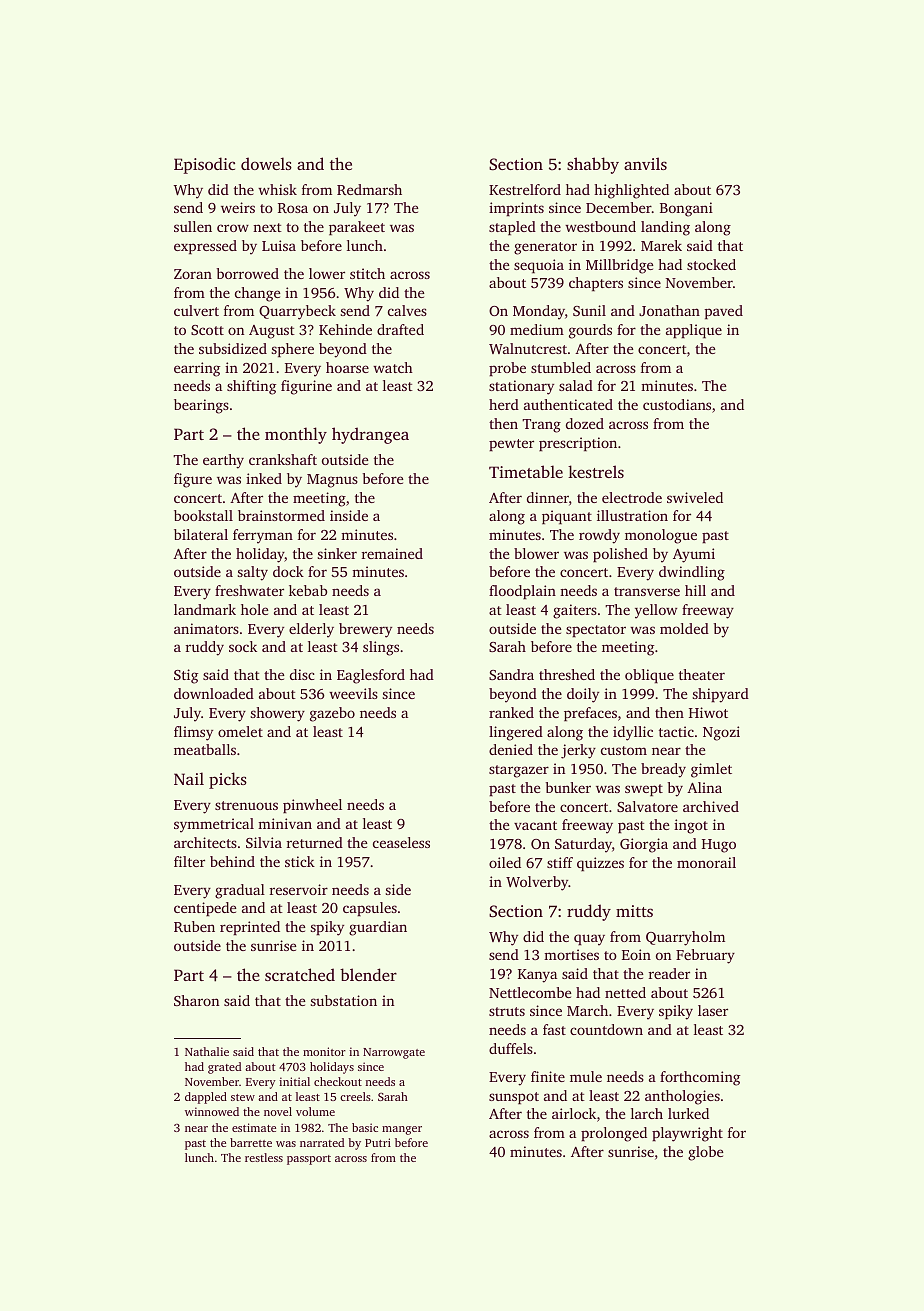 This page has height=1311, width=924. What do you see at coordinates (647, 1113) in the page?
I see `larch` at bounding box center [647, 1113].
